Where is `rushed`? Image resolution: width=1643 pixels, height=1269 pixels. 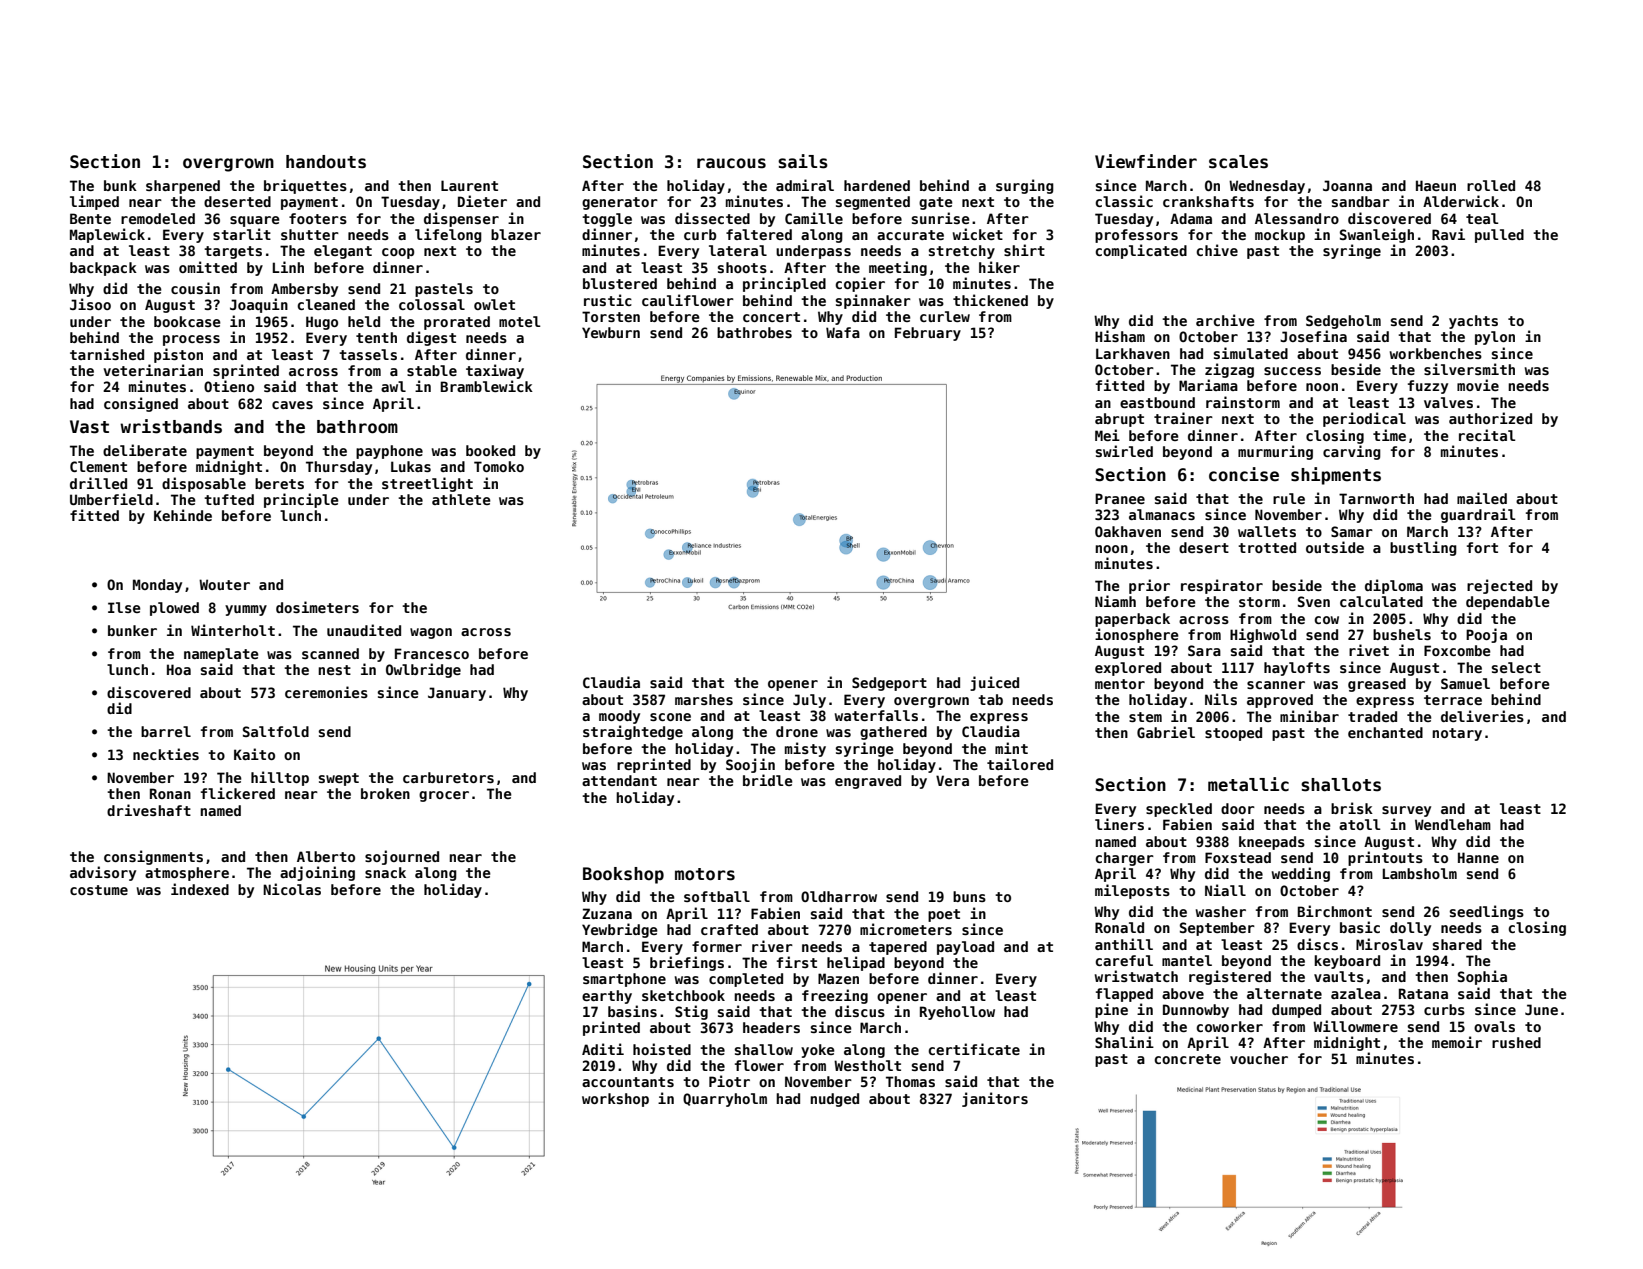
rushed is located at coordinates (1516, 1042).
